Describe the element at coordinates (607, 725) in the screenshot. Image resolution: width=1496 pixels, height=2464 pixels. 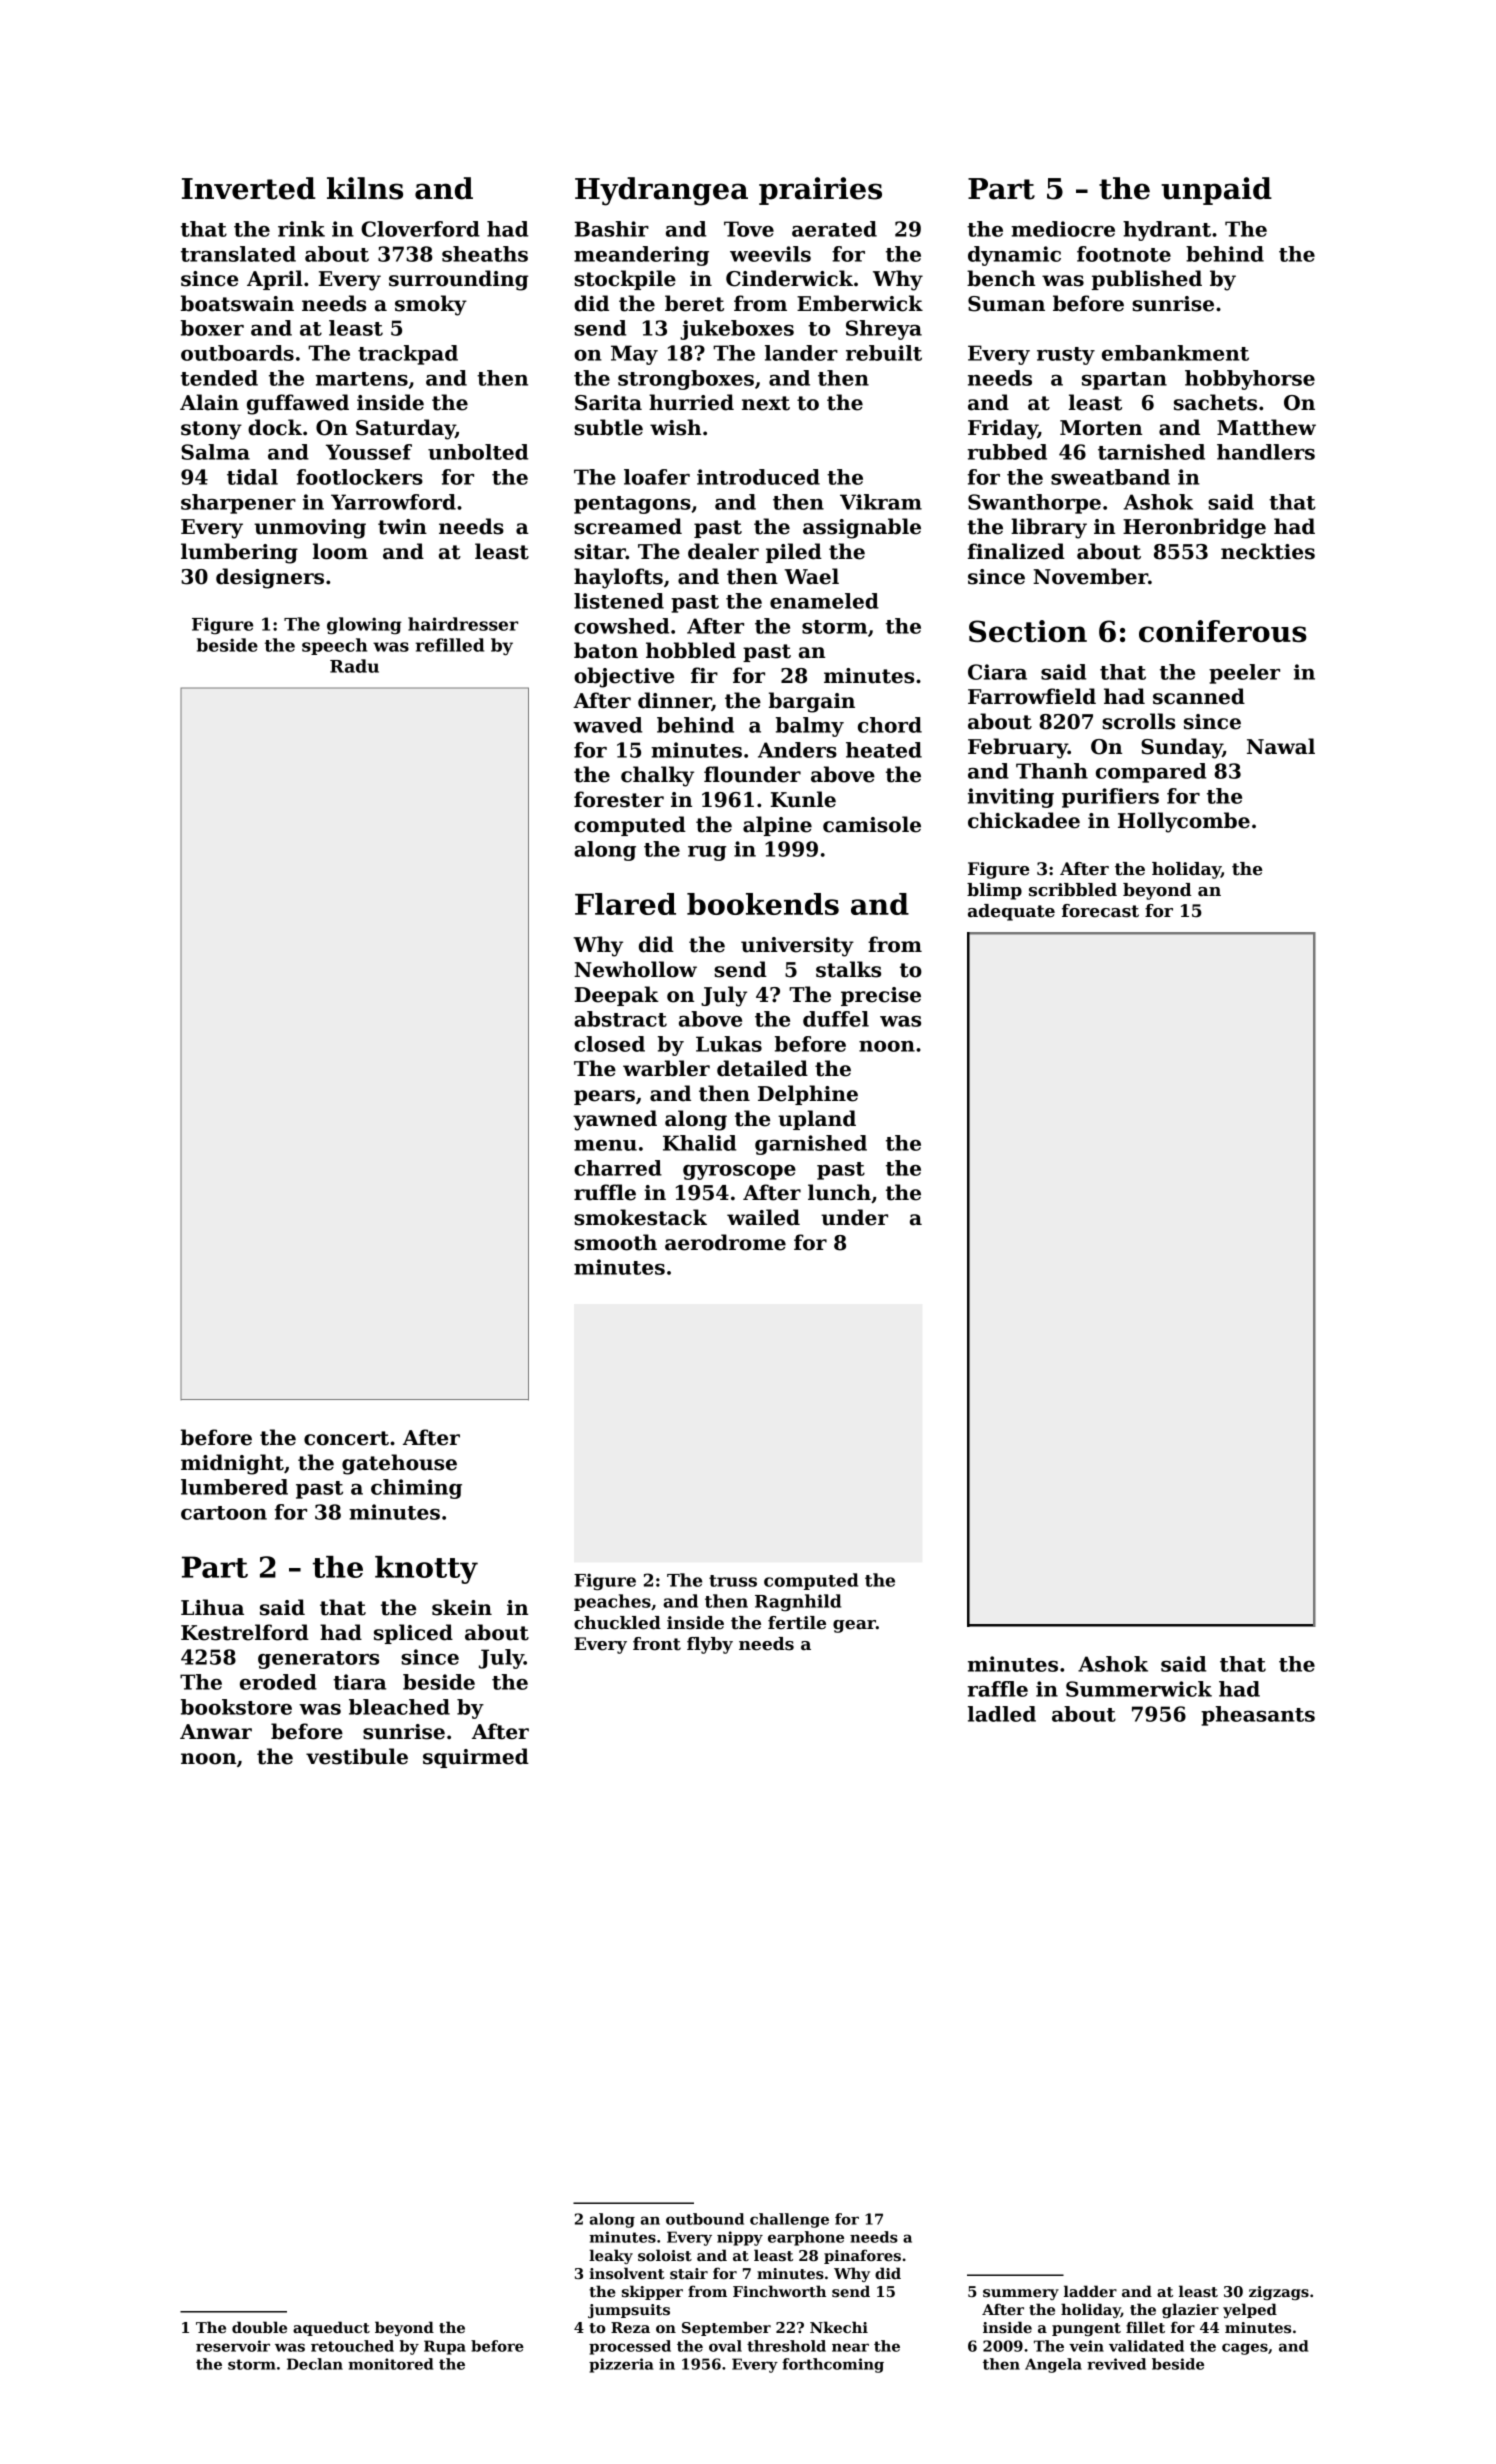
I see `waved` at that location.
